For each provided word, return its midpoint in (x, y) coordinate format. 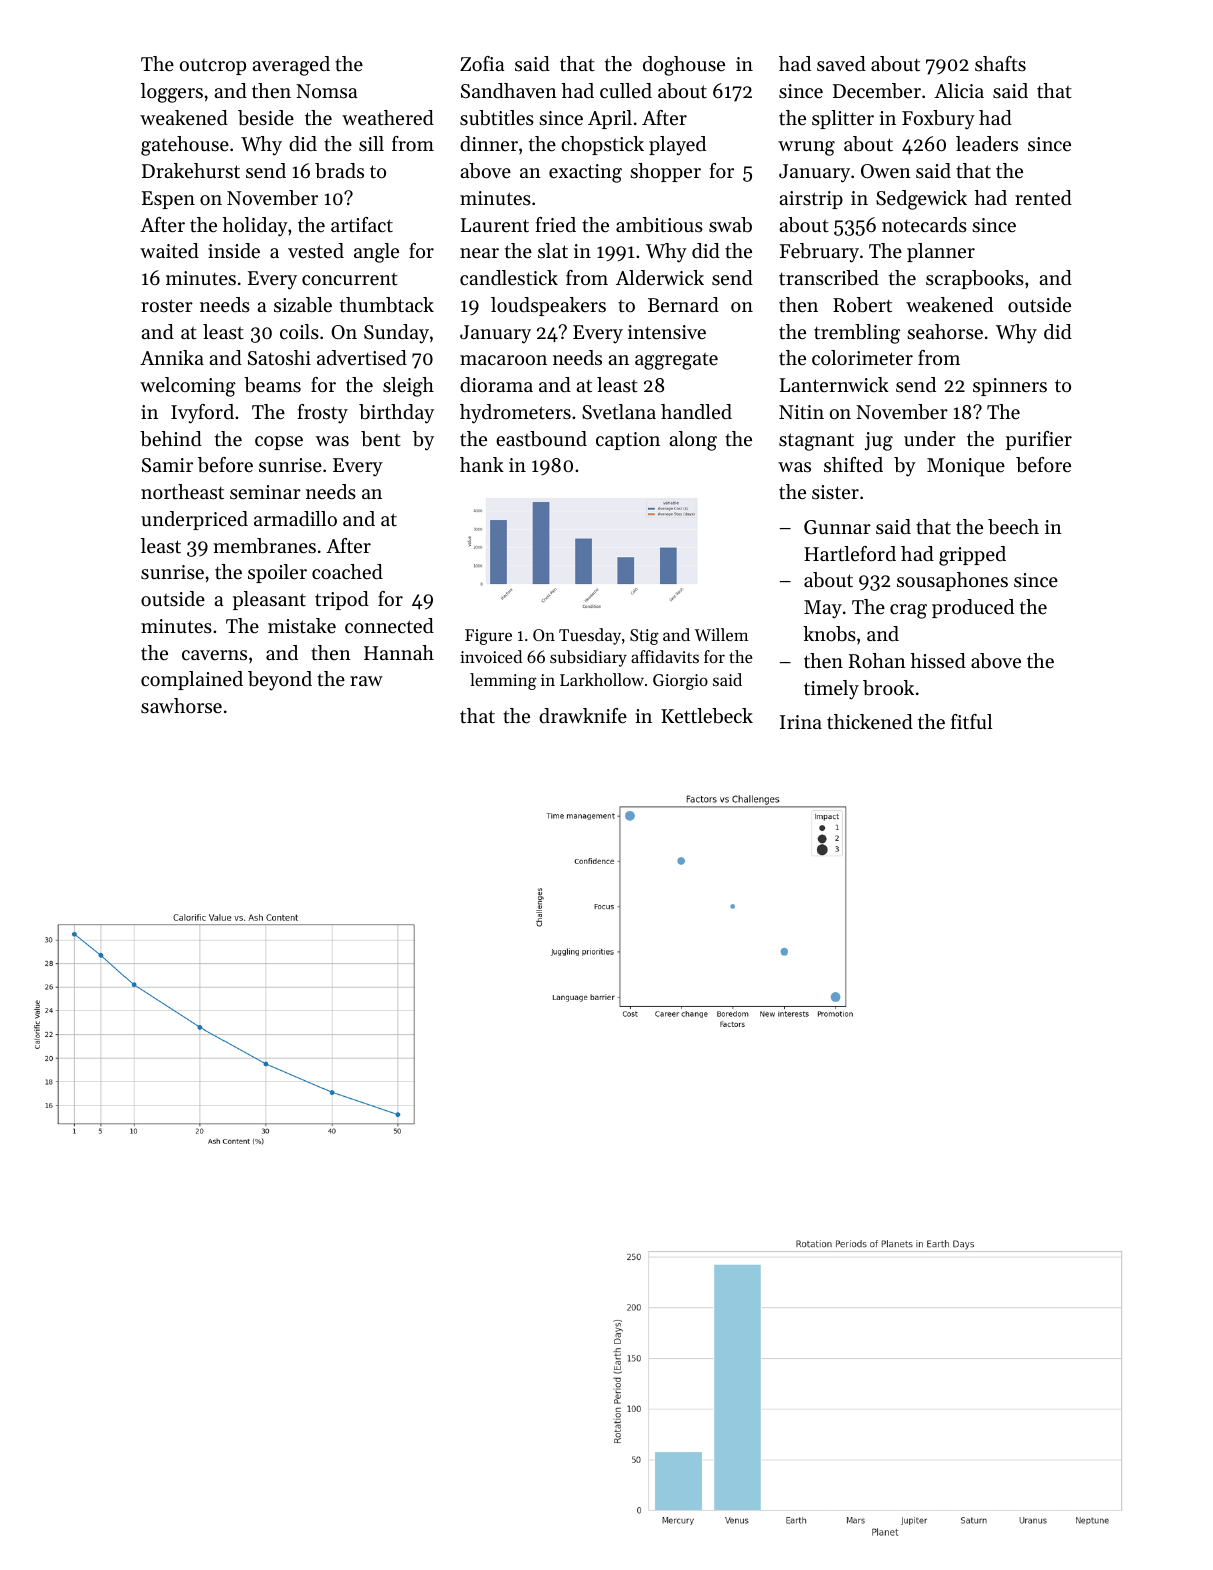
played (677, 146)
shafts (1000, 64)
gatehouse (185, 146)
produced (973, 608)
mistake (302, 626)
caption (628, 441)
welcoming (188, 387)
